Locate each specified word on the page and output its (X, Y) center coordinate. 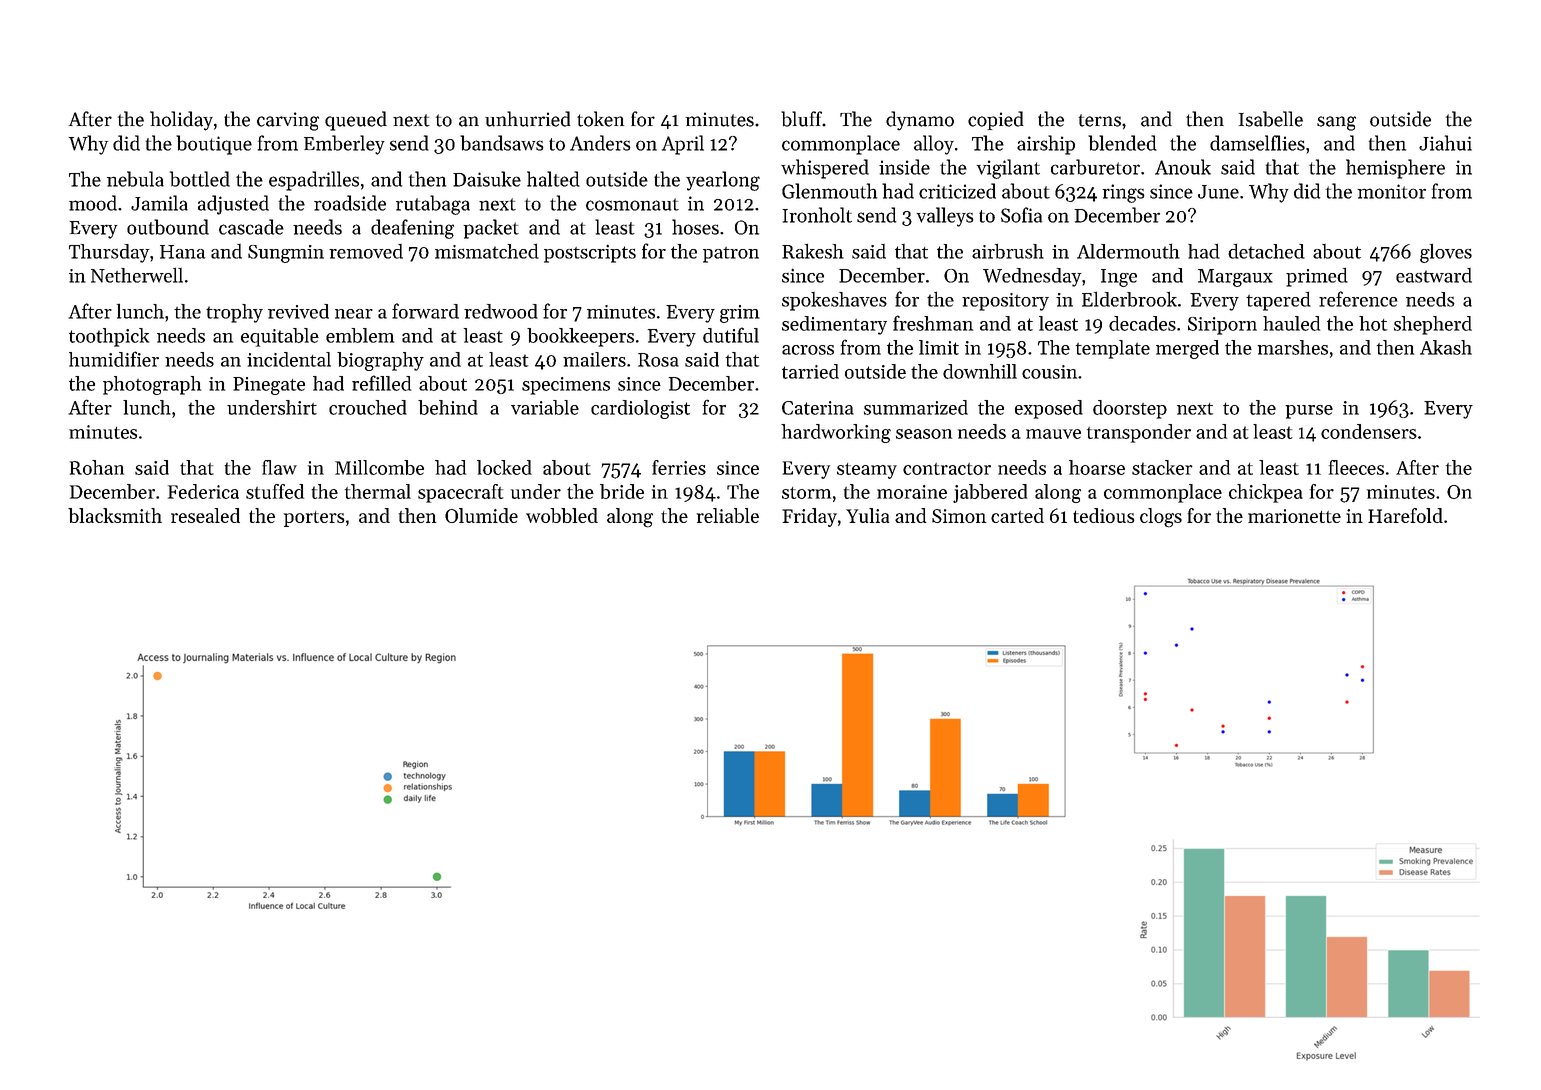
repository (1005, 302)
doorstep (1130, 409)
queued (356, 121)
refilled (381, 383)
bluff (801, 119)
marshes (1293, 347)
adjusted (233, 205)
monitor (1392, 191)
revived (298, 311)
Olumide (481, 515)
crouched (368, 407)
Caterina (818, 408)
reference (1358, 299)
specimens (566, 386)
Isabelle (1271, 119)
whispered (825, 169)
